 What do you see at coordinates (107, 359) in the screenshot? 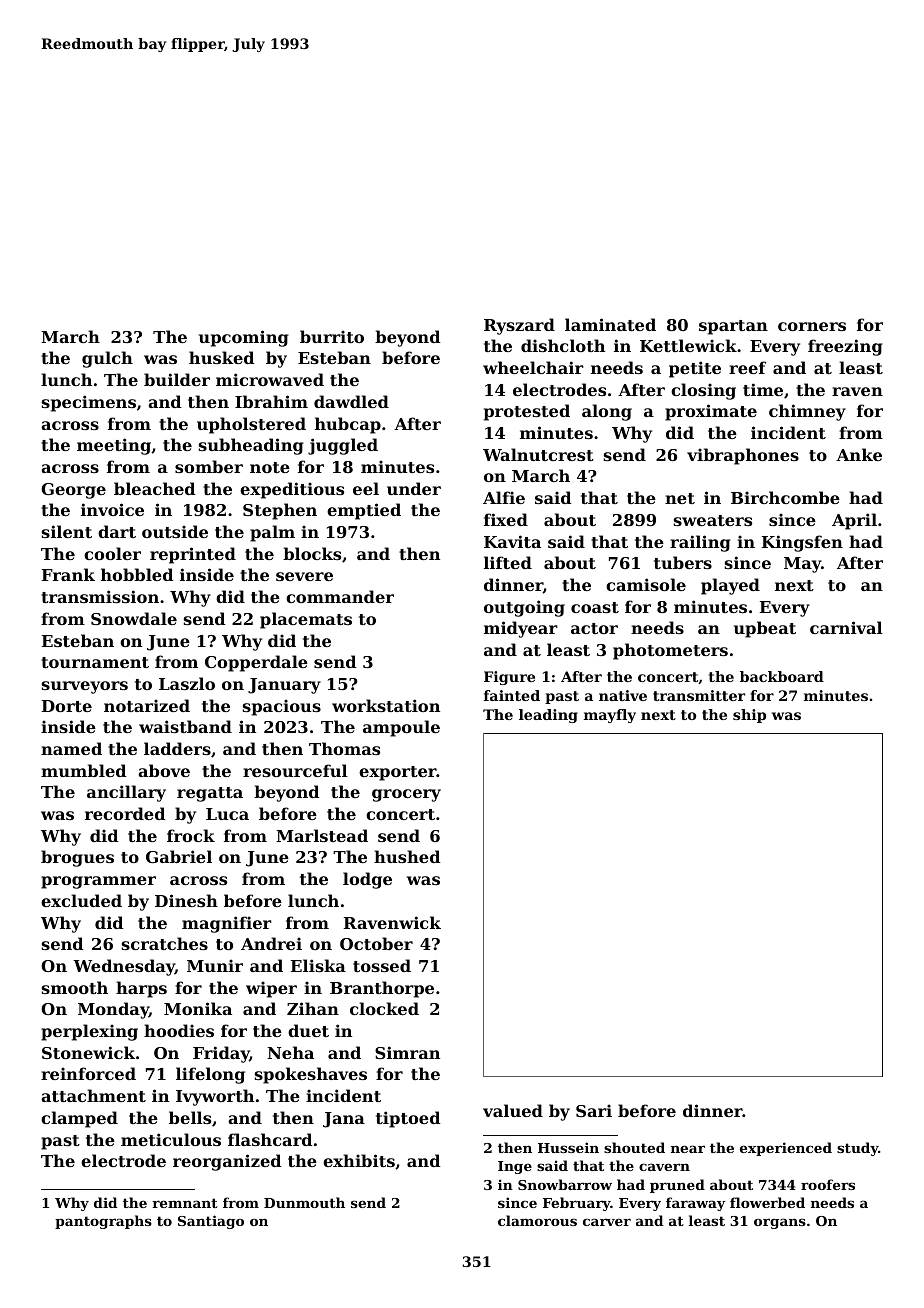
I see `gulch` at bounding box center [107, 359].
